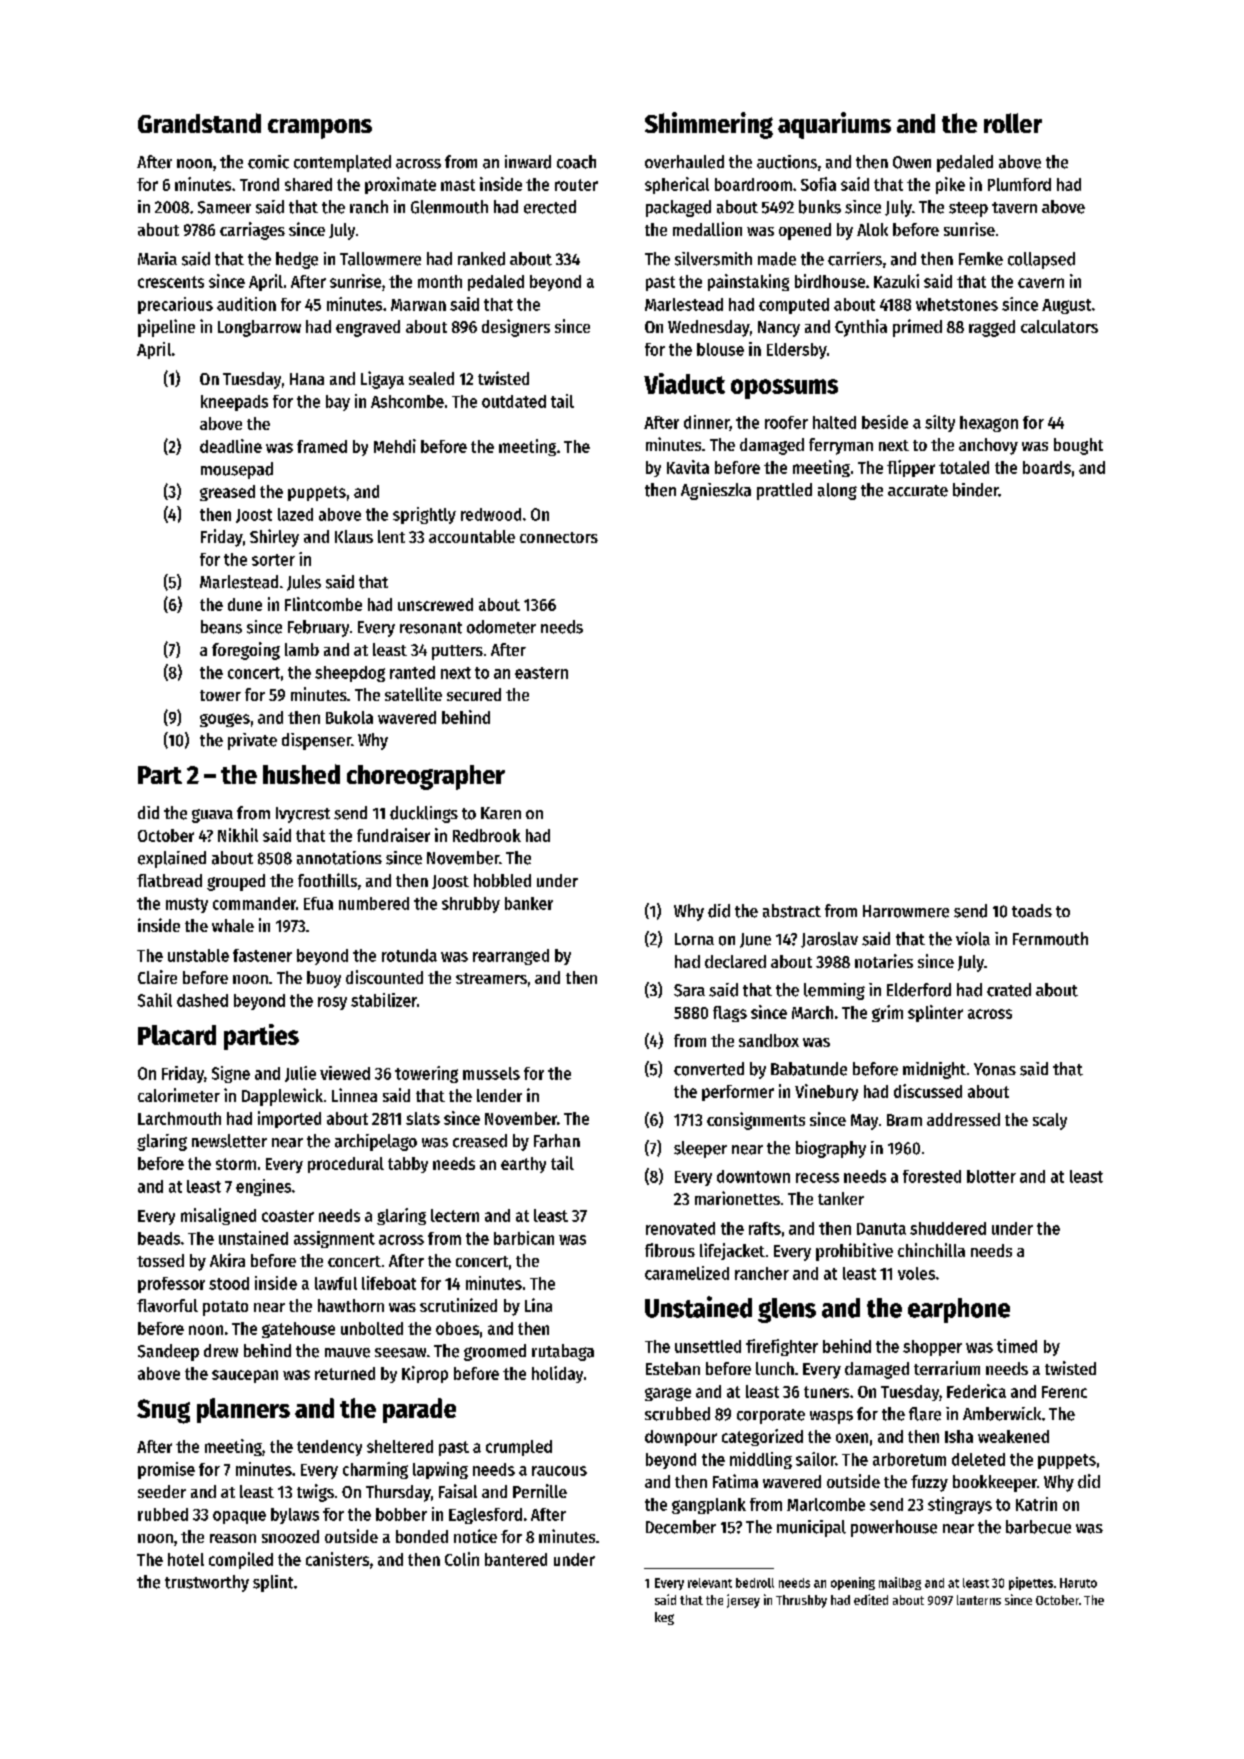 The width and height of the screenshot is (1244, 1759). What do you see at coordinates (167, 1305) in the screenshot?
I see `flavorful` at bounding box center [167, 1305].
